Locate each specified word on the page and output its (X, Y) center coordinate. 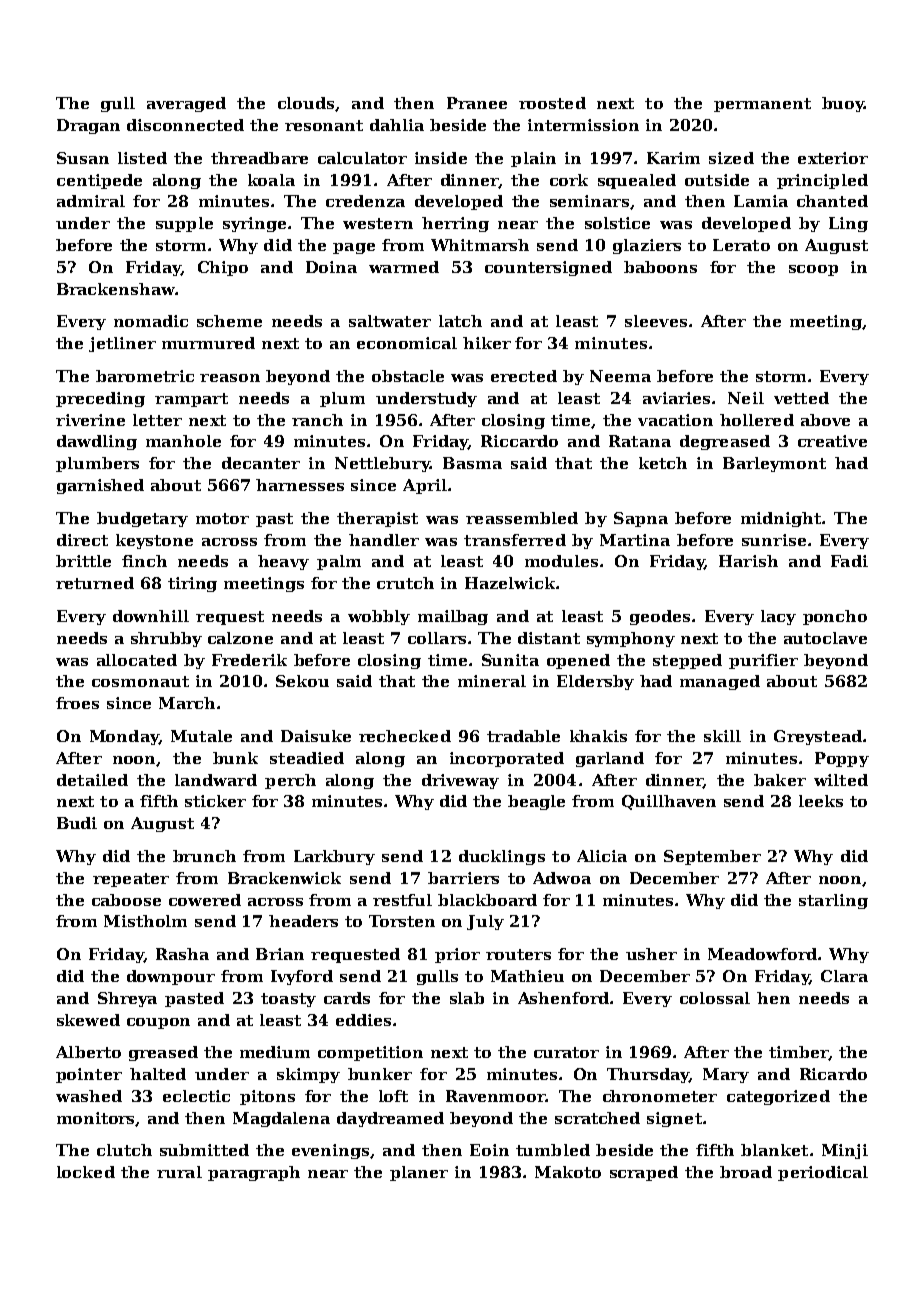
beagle (536, 802)
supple (184, 224)
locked (86, 1172)
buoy (843, 104)
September (712, 857)
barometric (145, 376)
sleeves (656, 321)
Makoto (568, 1172)
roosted (552, 103)
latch (460, 321)
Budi (77, 823)
